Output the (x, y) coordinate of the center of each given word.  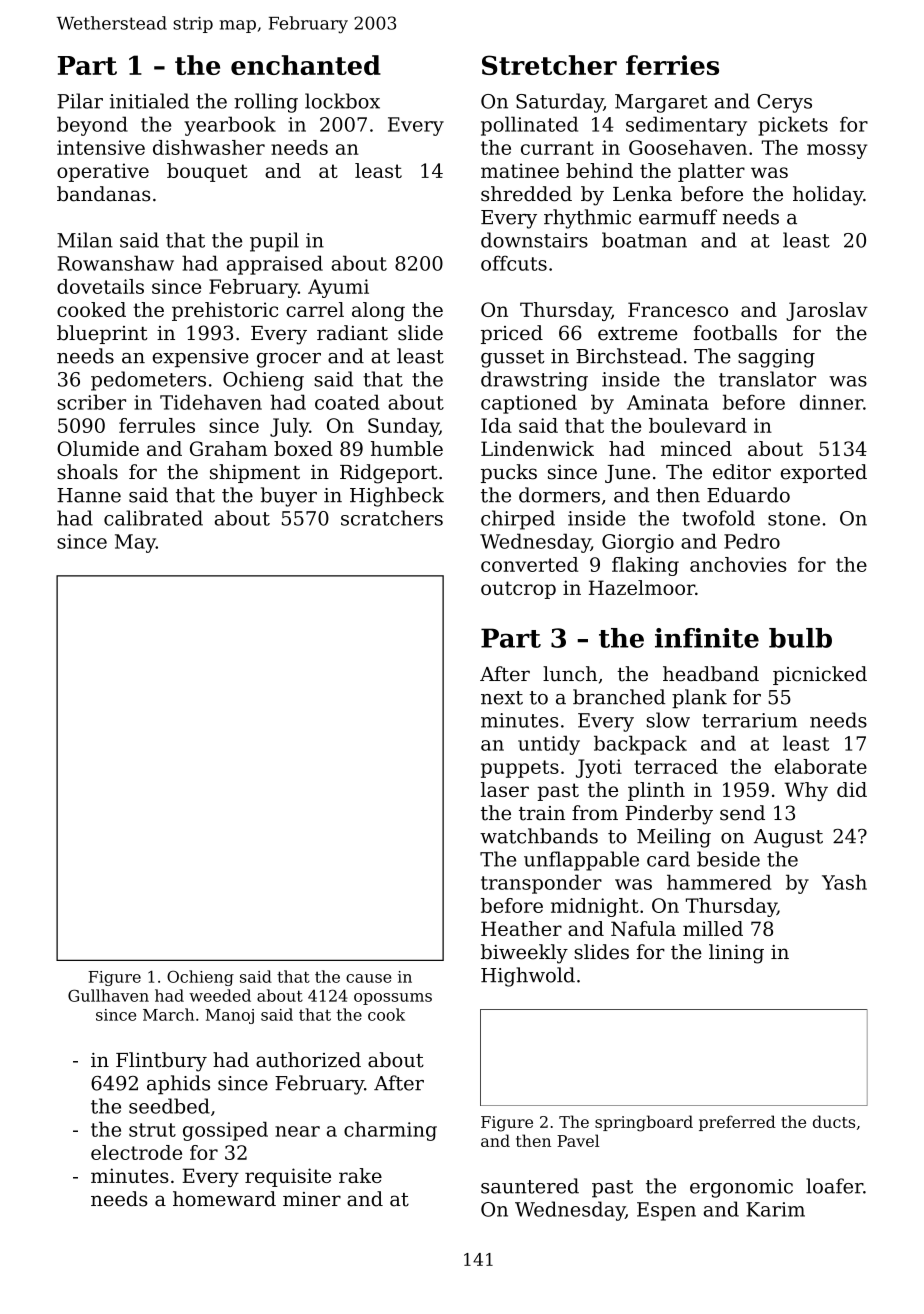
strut (152, 1130)
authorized (308, 1060)
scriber (91, 402)
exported (824, 473)
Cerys (784, 103)
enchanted (306, 65)
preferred (737, 1123)
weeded (220, 995)
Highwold (528, 977)
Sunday (403, 427)
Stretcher (549, 65)
